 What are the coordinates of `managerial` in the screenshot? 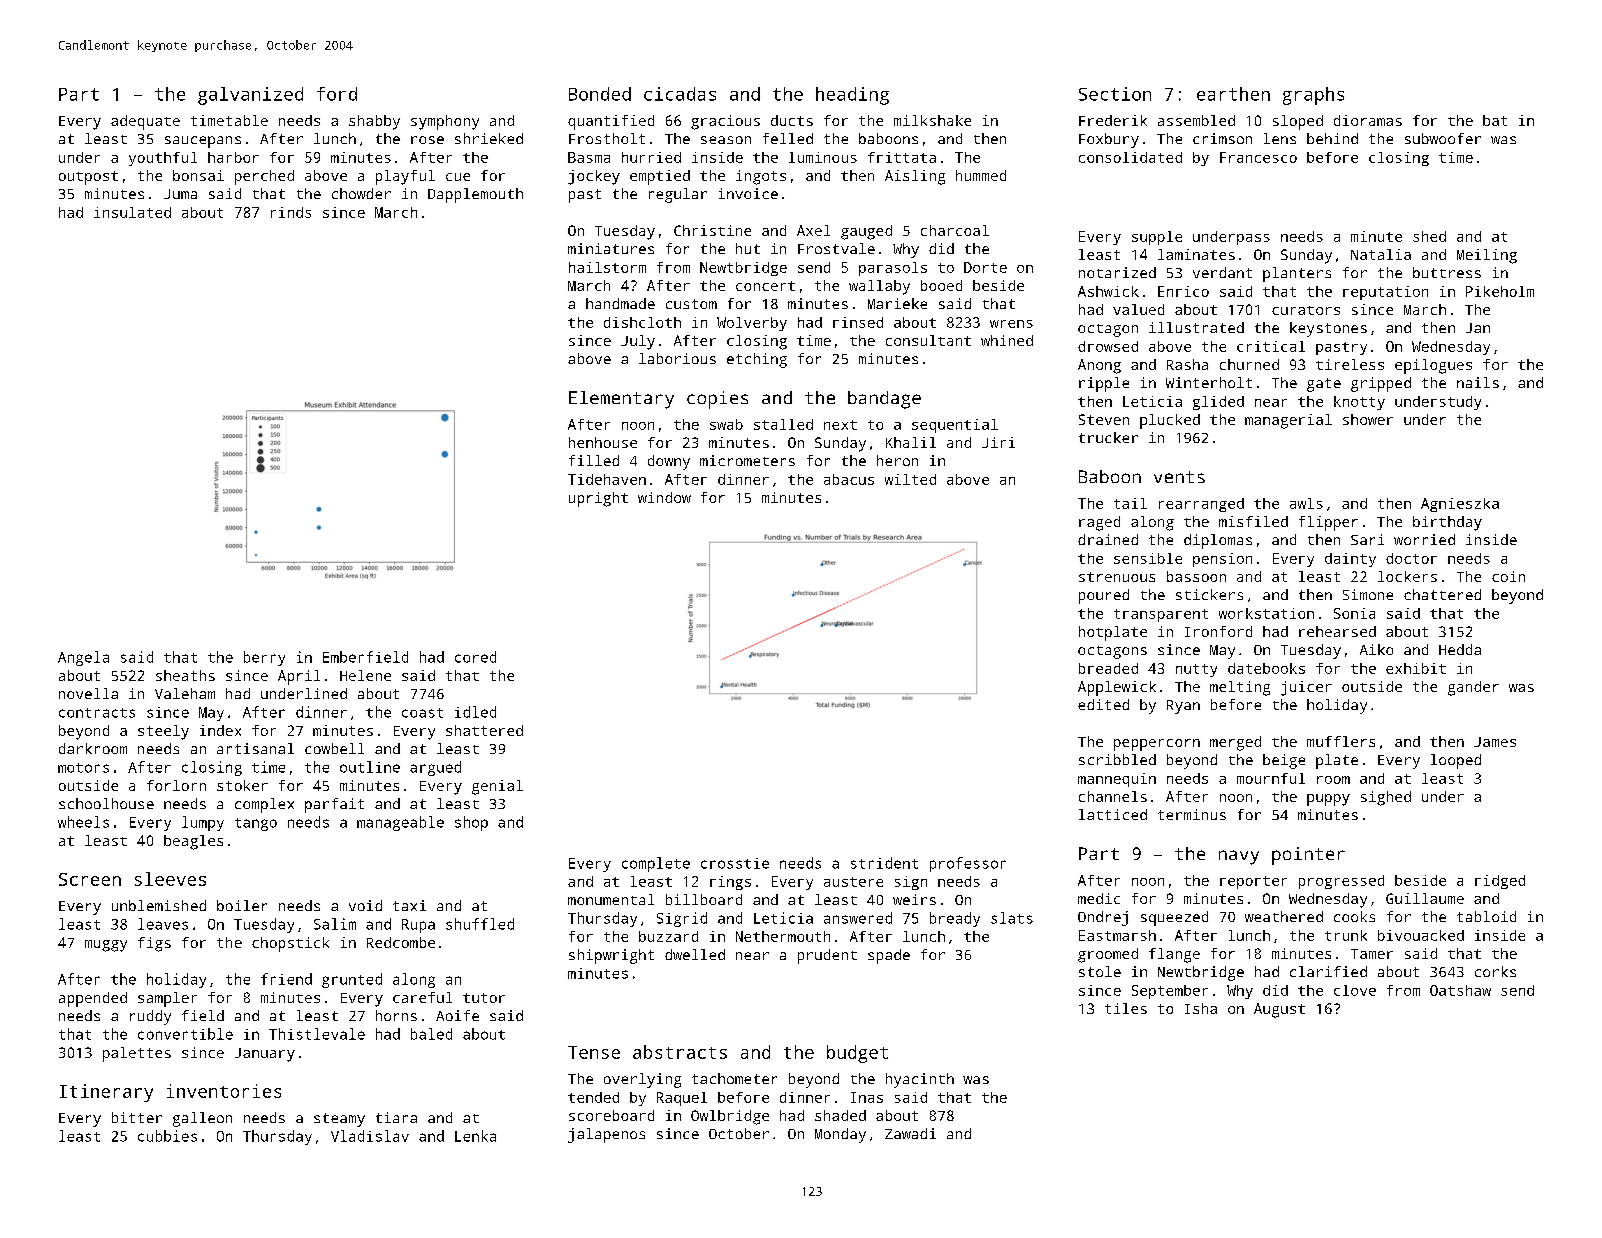 It's located at (1288, 421).
